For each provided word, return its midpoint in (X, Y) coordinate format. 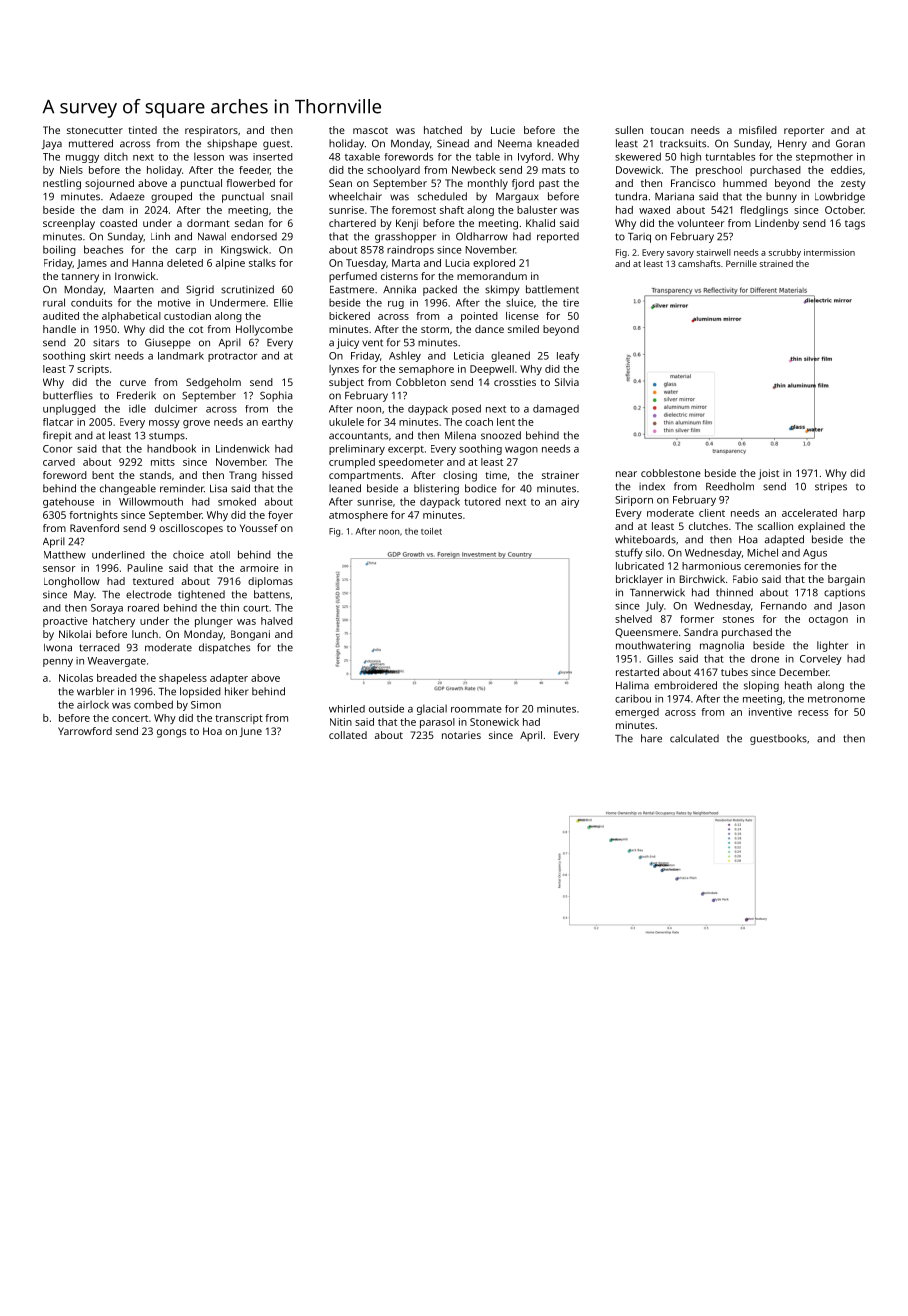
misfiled (758, 130)
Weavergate (117, 662)
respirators (211, 131)
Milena (460, 435)
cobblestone (671, 473)
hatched (443, 130)
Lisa (218, 488)
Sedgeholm (213, 383)
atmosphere (358, 516)
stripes (831, 488)
